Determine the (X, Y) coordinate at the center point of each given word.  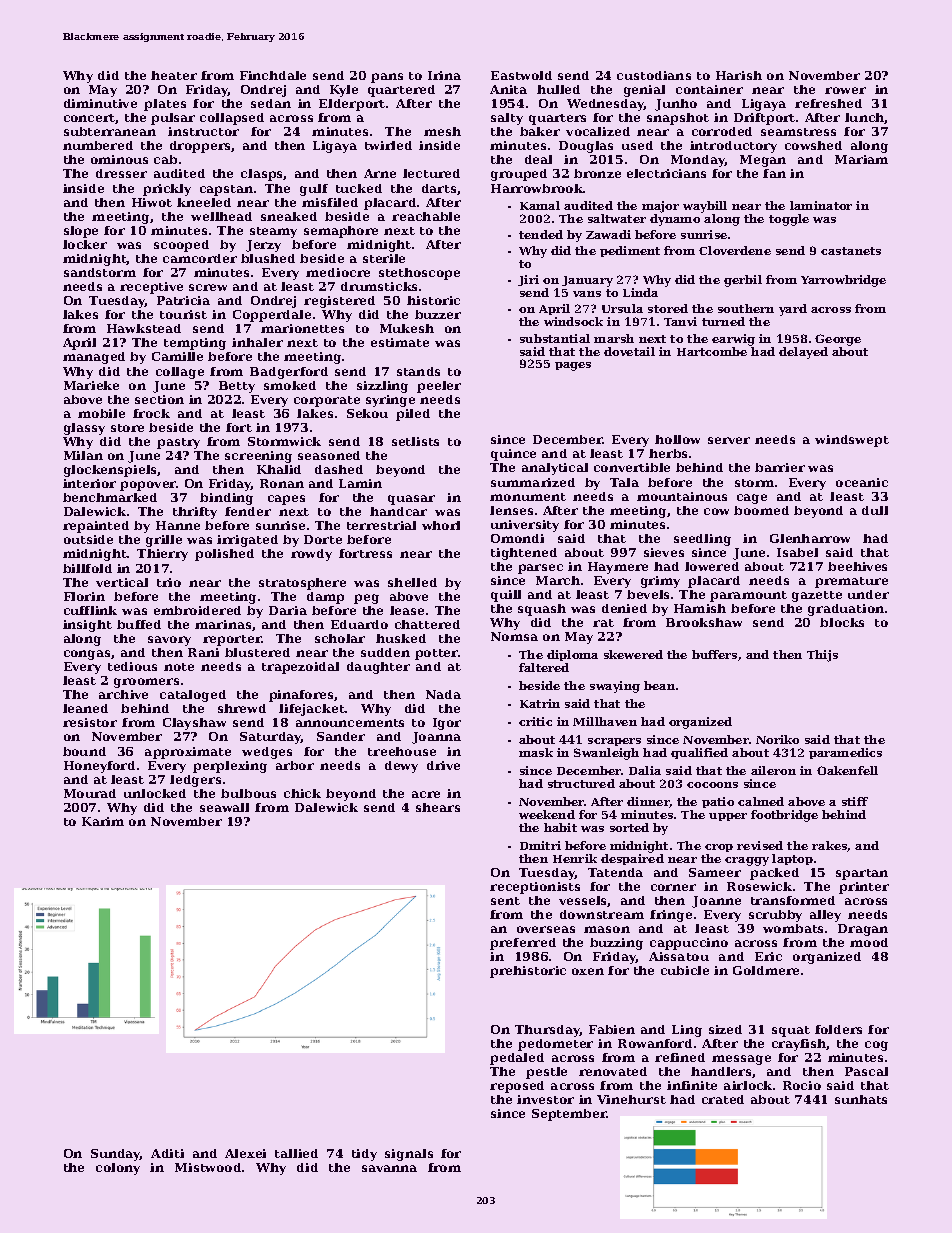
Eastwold (521, 75)
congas (87, 655)
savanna (389, 1168)
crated (723, 1099)
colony (118, 1169)
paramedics (845, 753)
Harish (739, 75)
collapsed (232, 119)
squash (542, 610)
